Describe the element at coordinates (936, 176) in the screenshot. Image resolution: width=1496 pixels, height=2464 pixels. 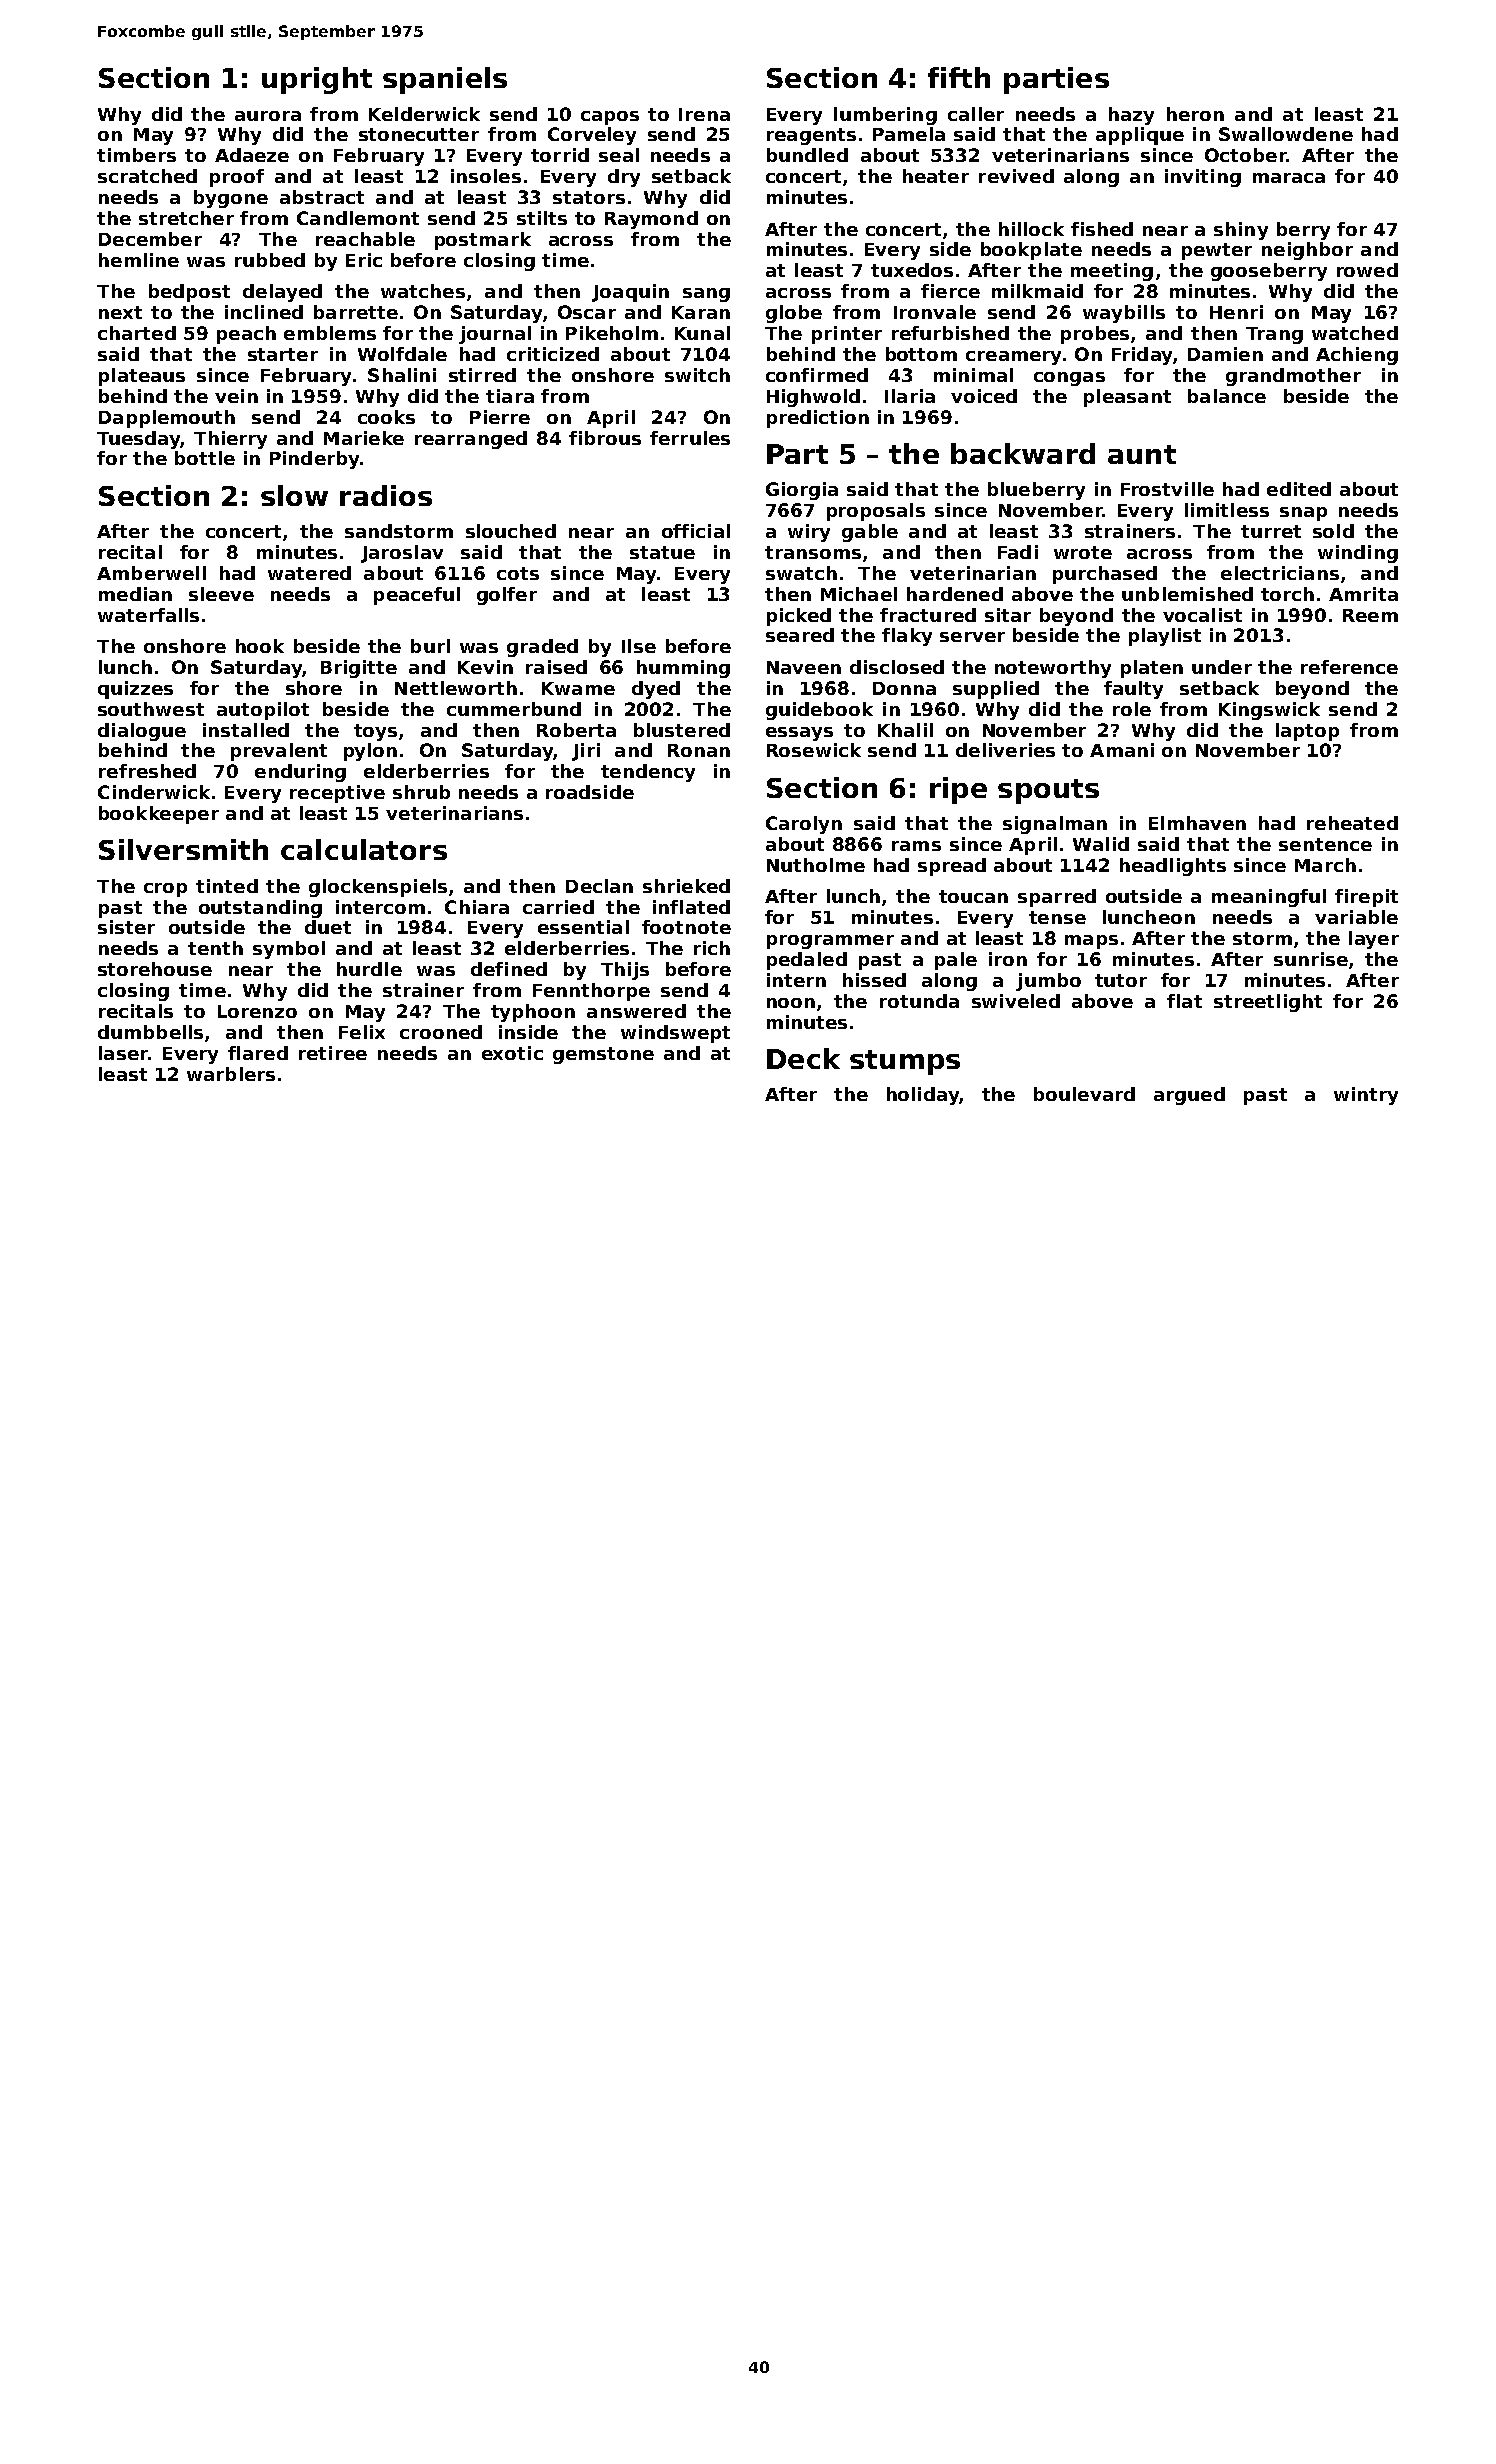
I see `heater` at that location.
